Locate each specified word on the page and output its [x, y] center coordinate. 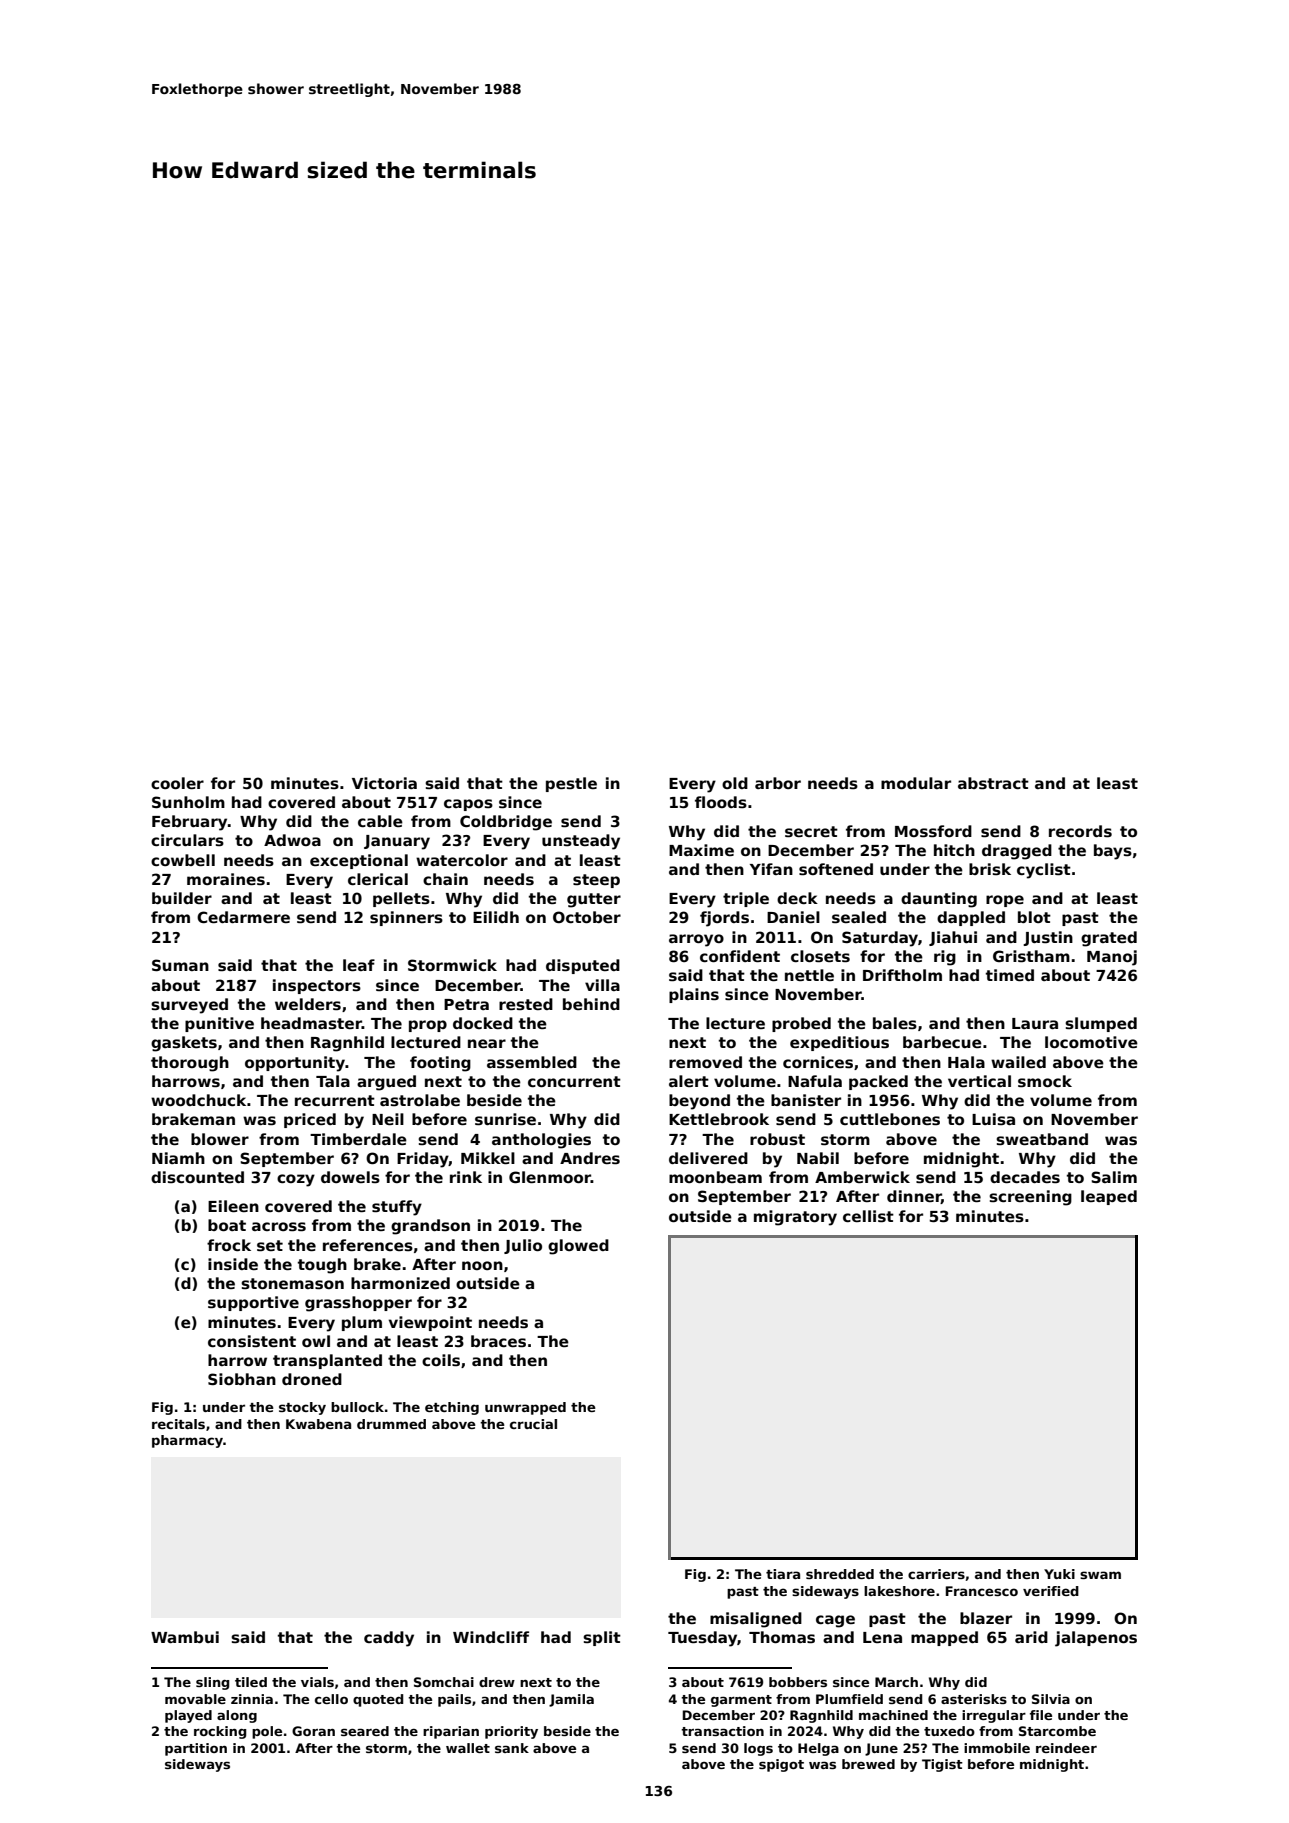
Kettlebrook [719, 1119]
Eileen [233, 1206]
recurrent [335, 1100]
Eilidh [496, 917]
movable [195, 1699]
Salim [1114, 1177]
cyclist [1044, 871]
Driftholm [902, 975]
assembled [532, 1062]
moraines [226, 879]
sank [512, 1748]
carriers [936, 1574]
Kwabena [318, 1424]
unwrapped [525, 1408]
